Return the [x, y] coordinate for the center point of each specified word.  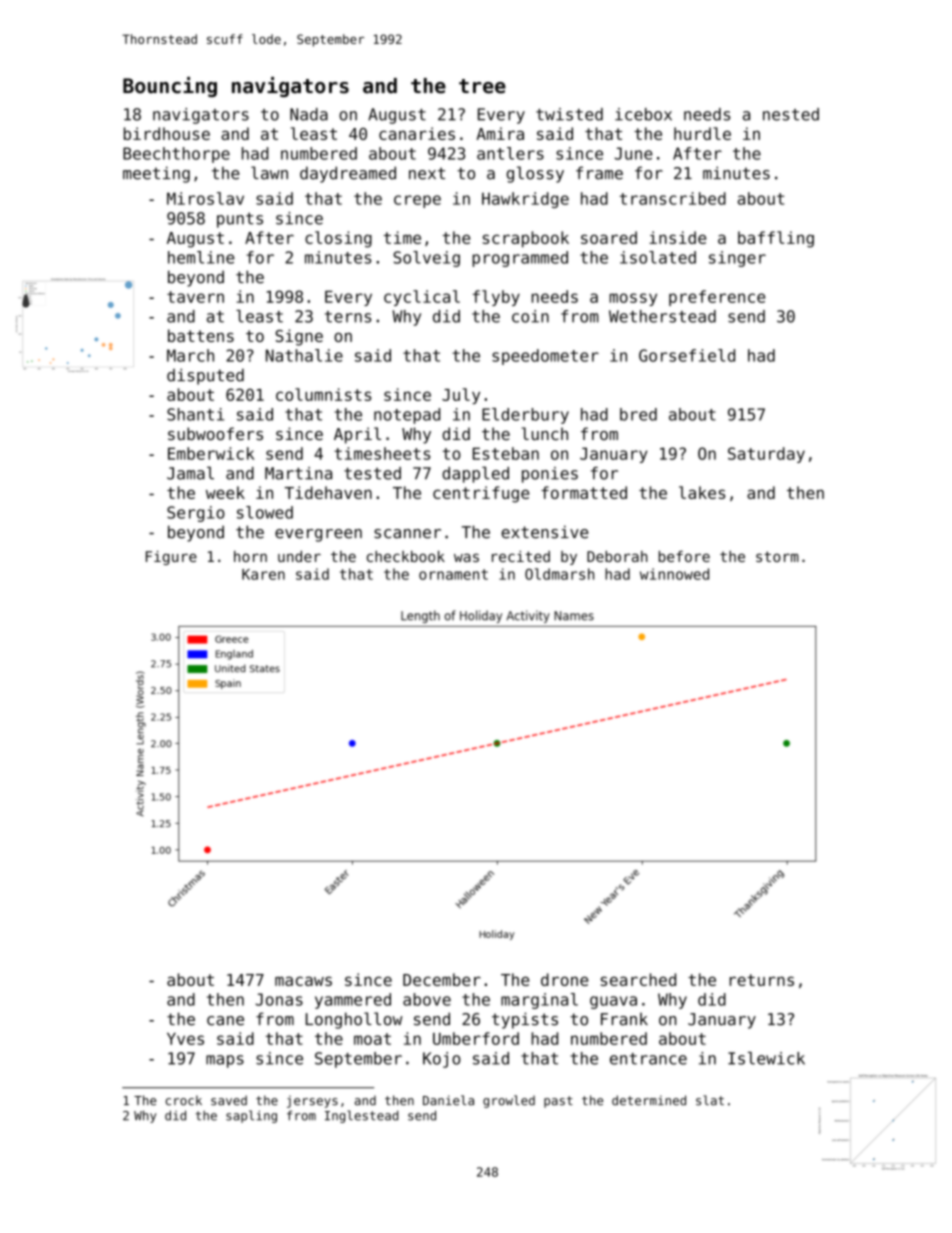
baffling [776, 239]
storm [777, 556]
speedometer [545, 357]
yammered [353, 1001]
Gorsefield [687, 355]
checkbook [406, 556]
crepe [417, 201]
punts [240, 220]
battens [201, 335]
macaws [303, 981]
